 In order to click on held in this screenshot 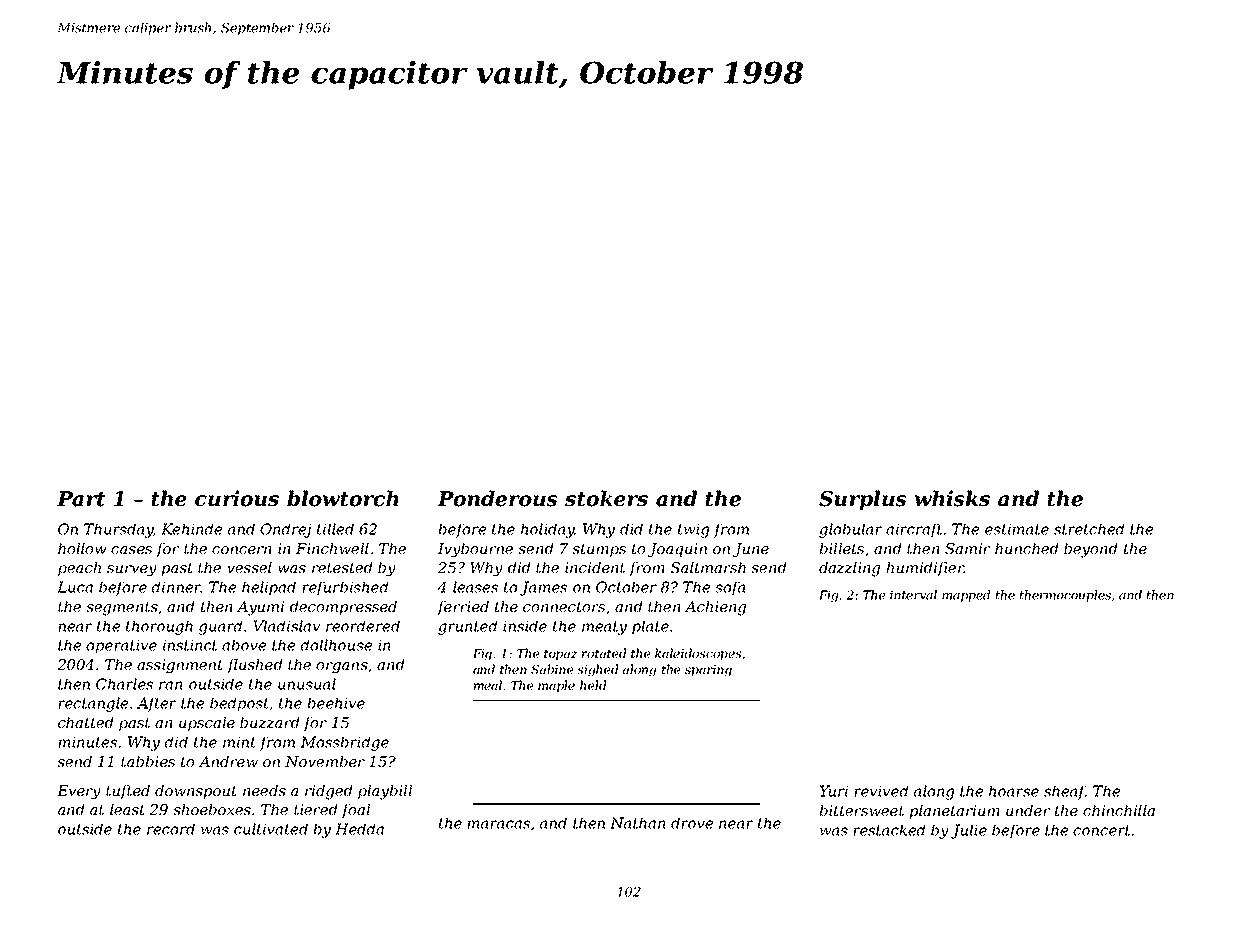, I will do `click(593, 685)`.
